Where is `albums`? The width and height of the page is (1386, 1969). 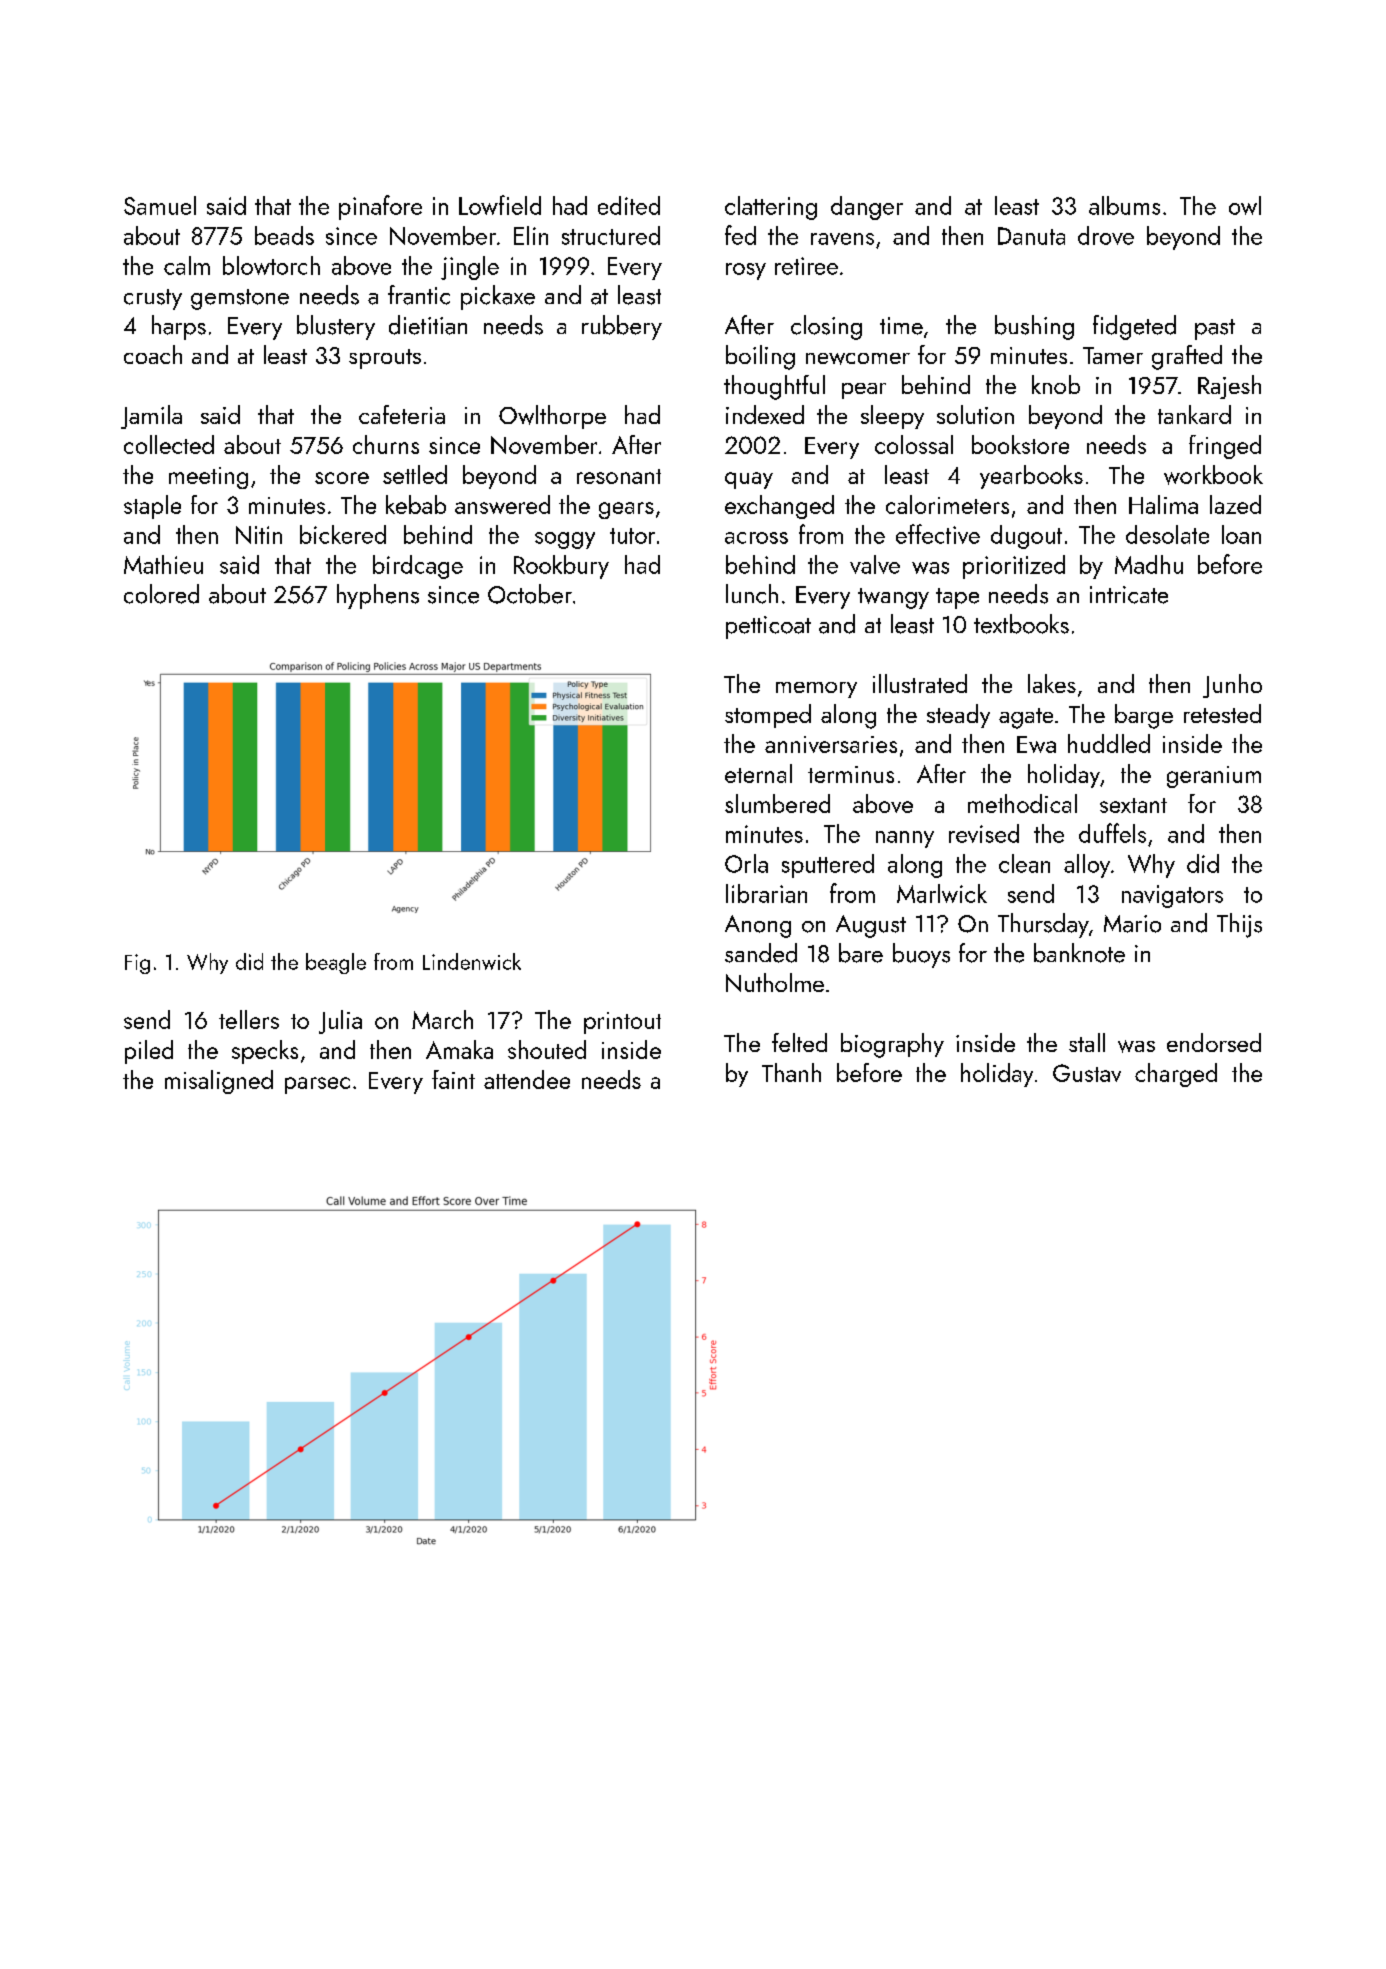 albums is located at coordinates (1124, 205).
